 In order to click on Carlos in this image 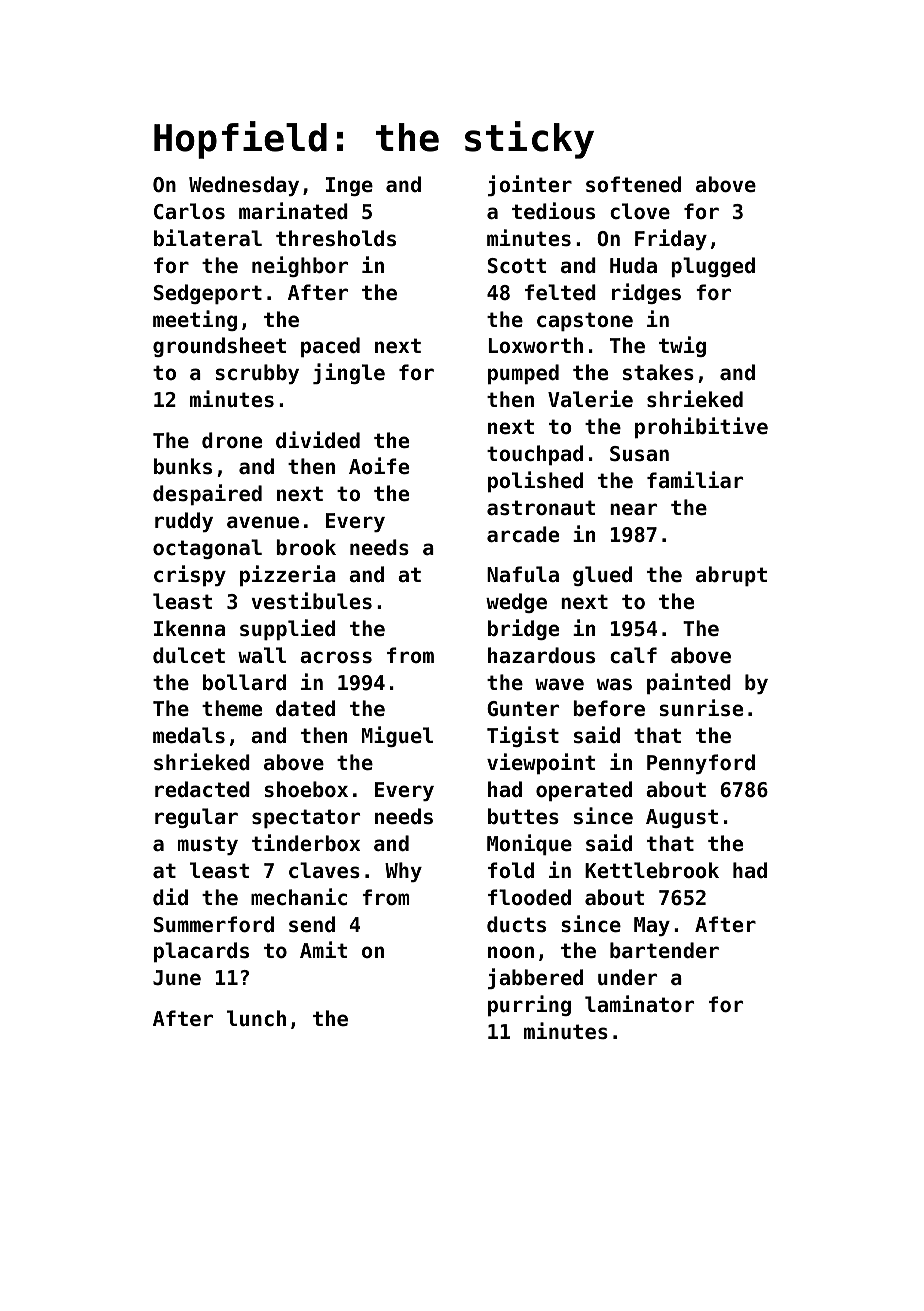, I will do `click(189, 211)`.
